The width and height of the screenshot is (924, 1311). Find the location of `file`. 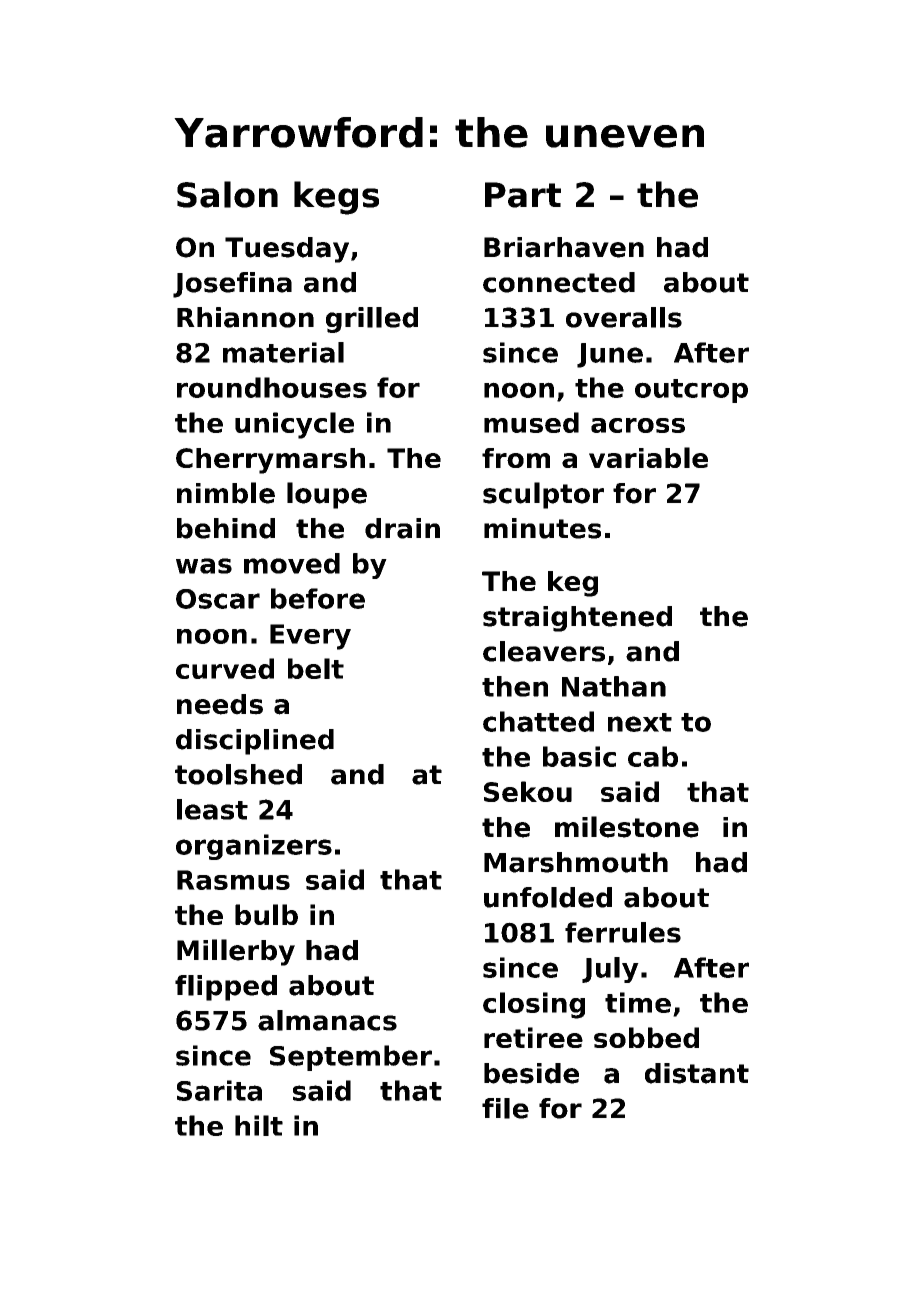

file is located at coordinates (505, 1108).
